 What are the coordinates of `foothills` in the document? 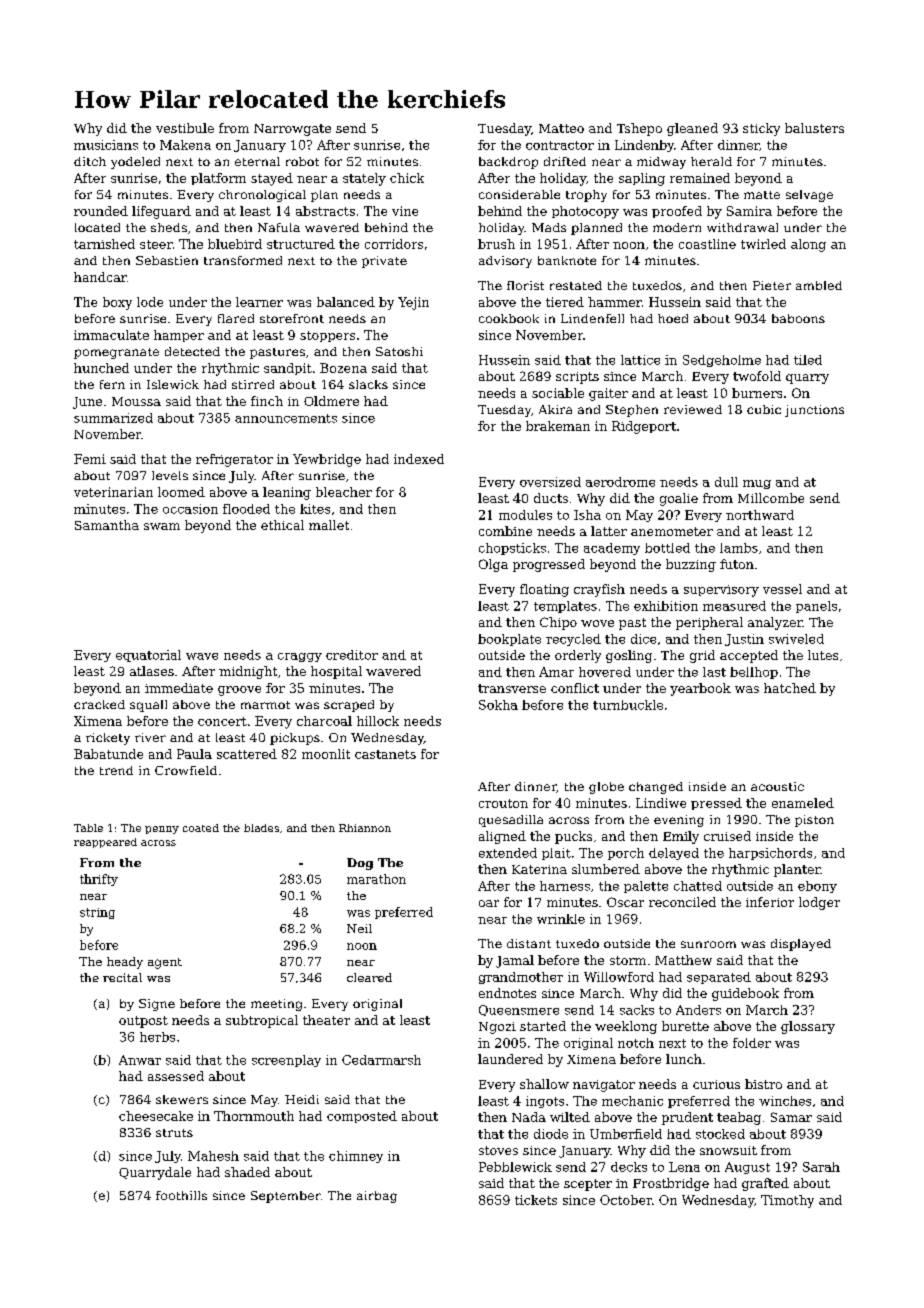 It's located at (181, 1195).
